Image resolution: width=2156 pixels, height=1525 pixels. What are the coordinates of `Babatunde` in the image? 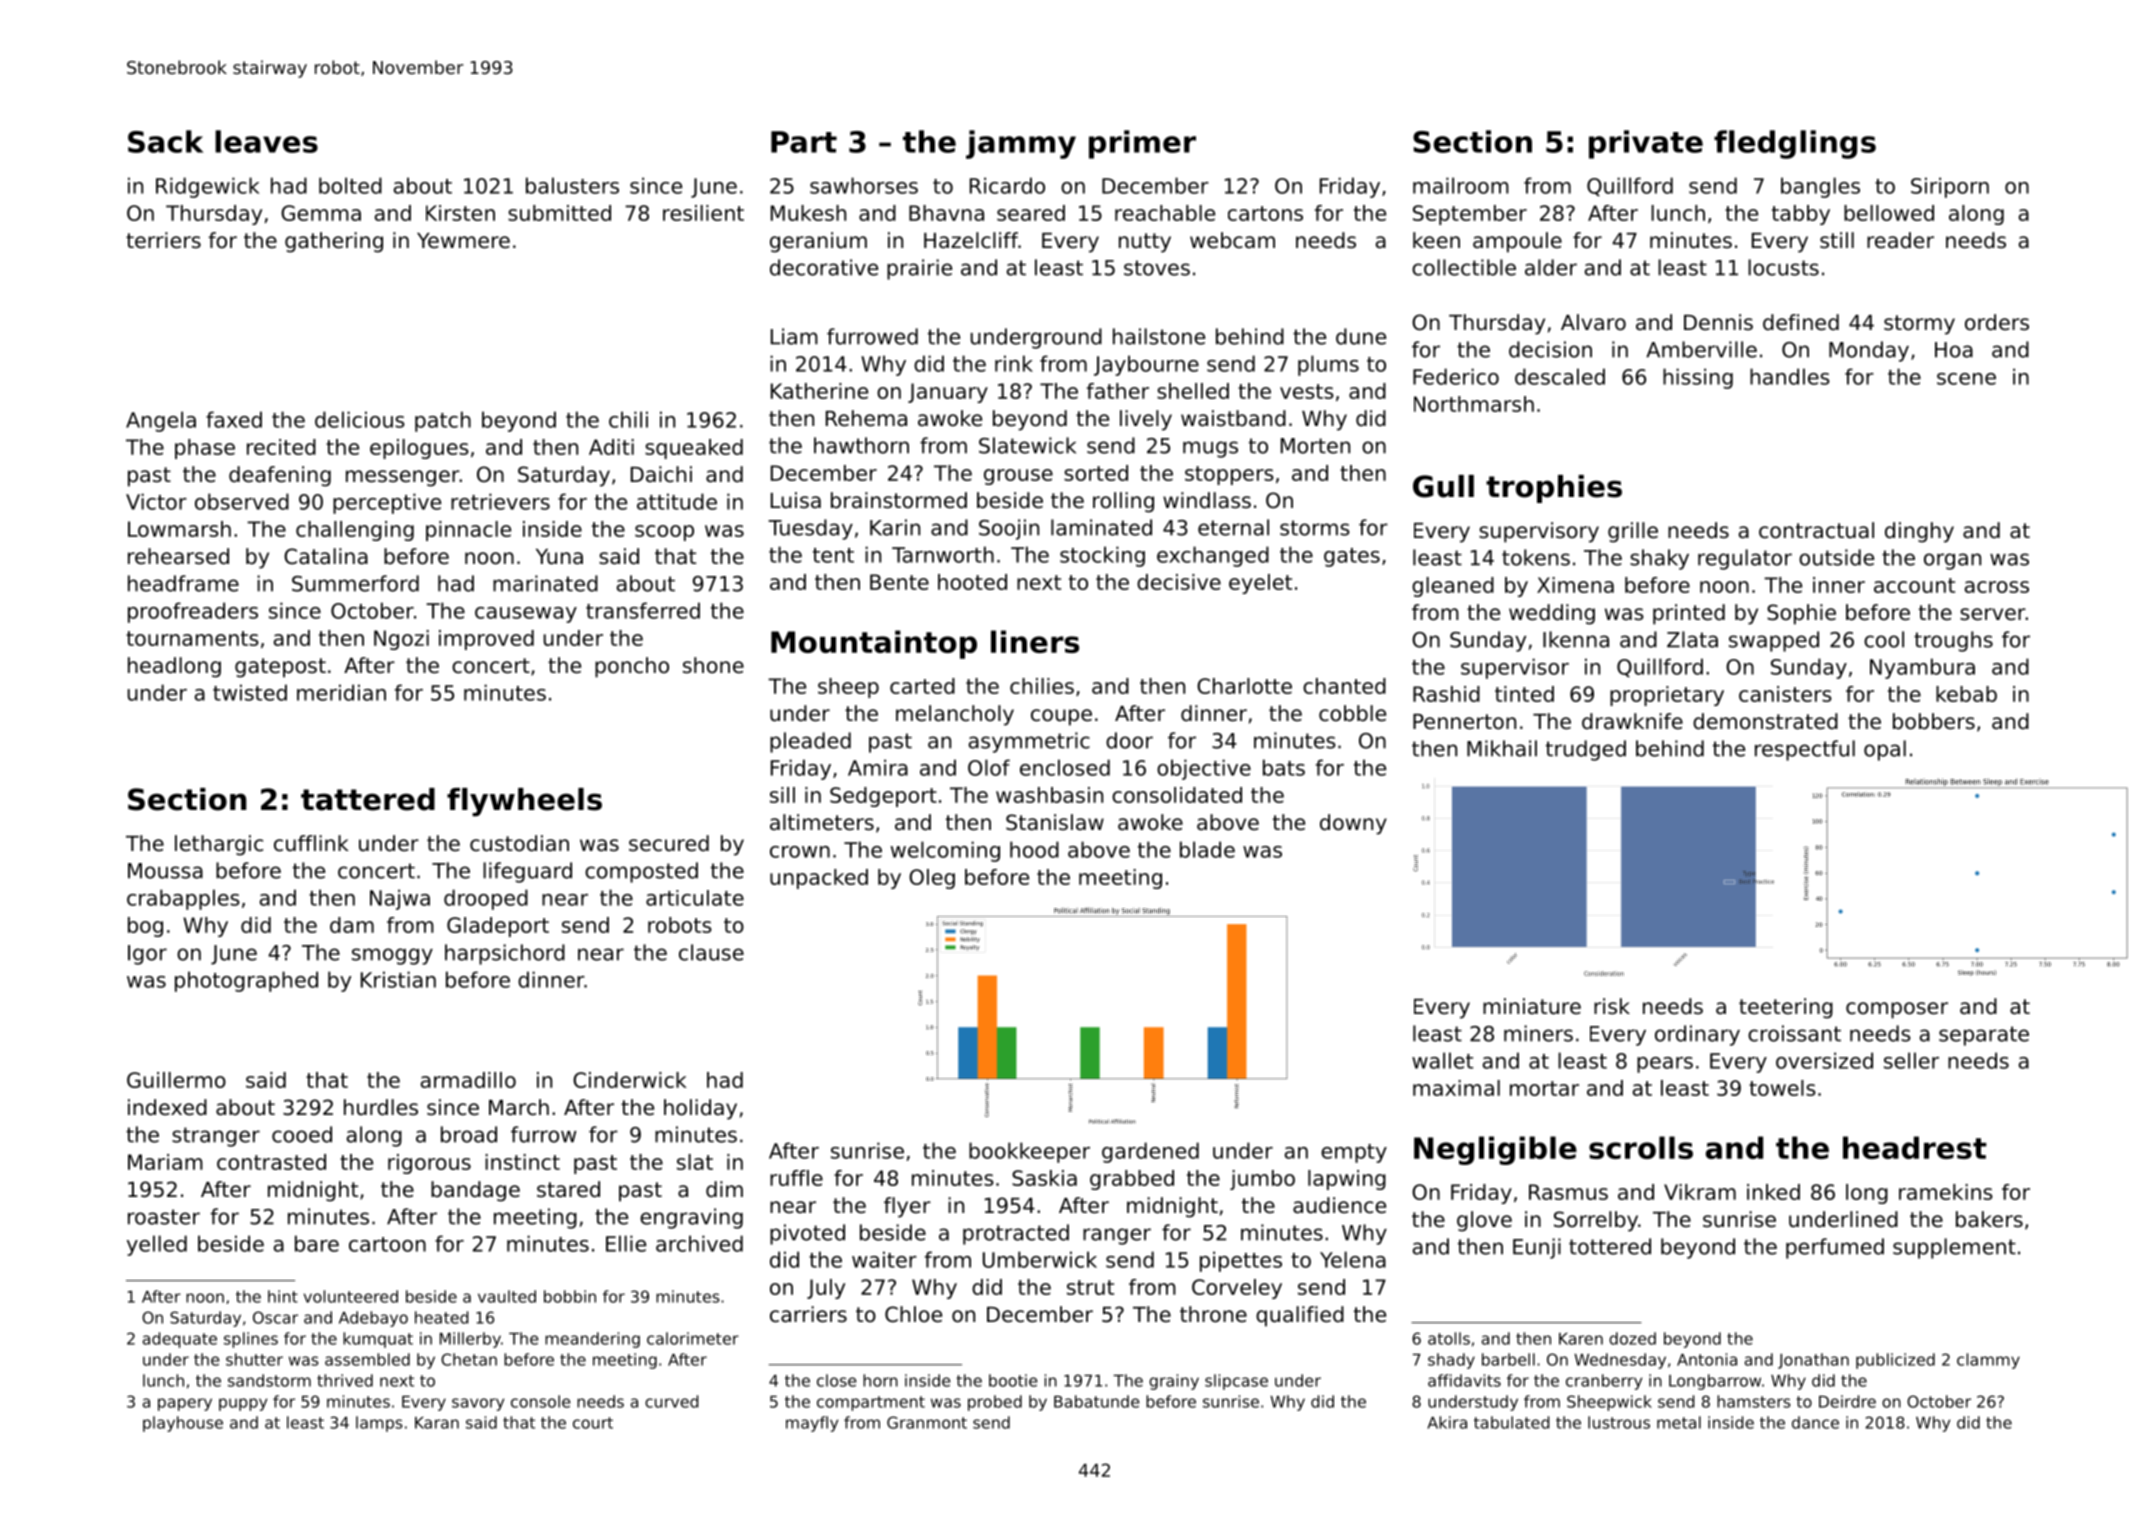 It's located at (1096, 1401).
